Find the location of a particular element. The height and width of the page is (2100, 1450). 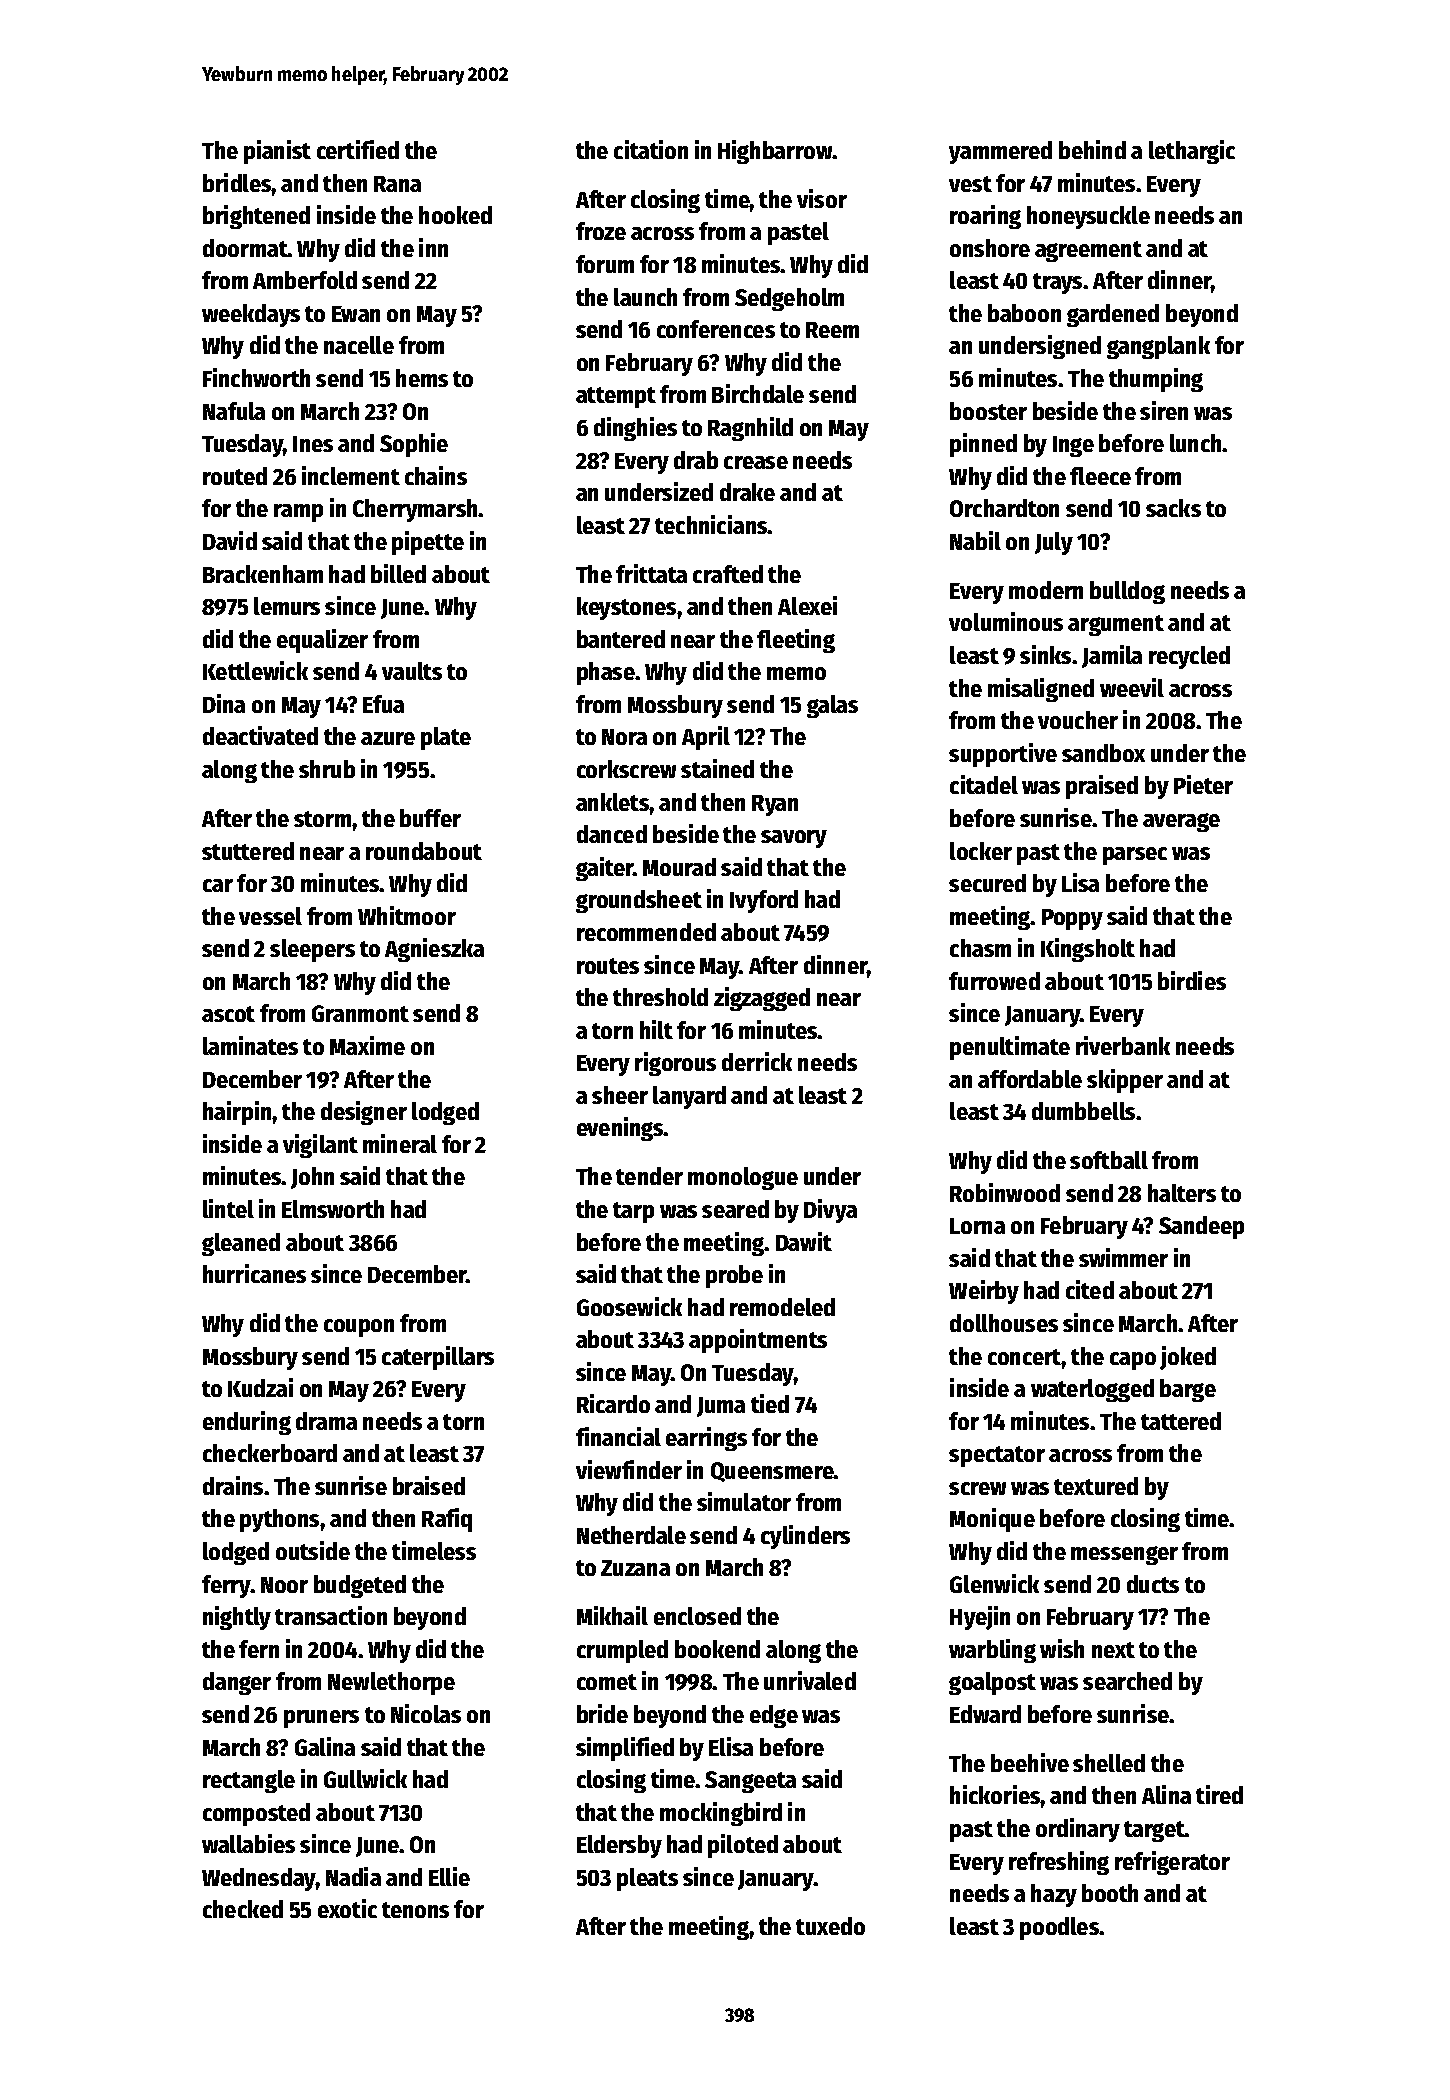

citation is located at coordinates (651, 149).
